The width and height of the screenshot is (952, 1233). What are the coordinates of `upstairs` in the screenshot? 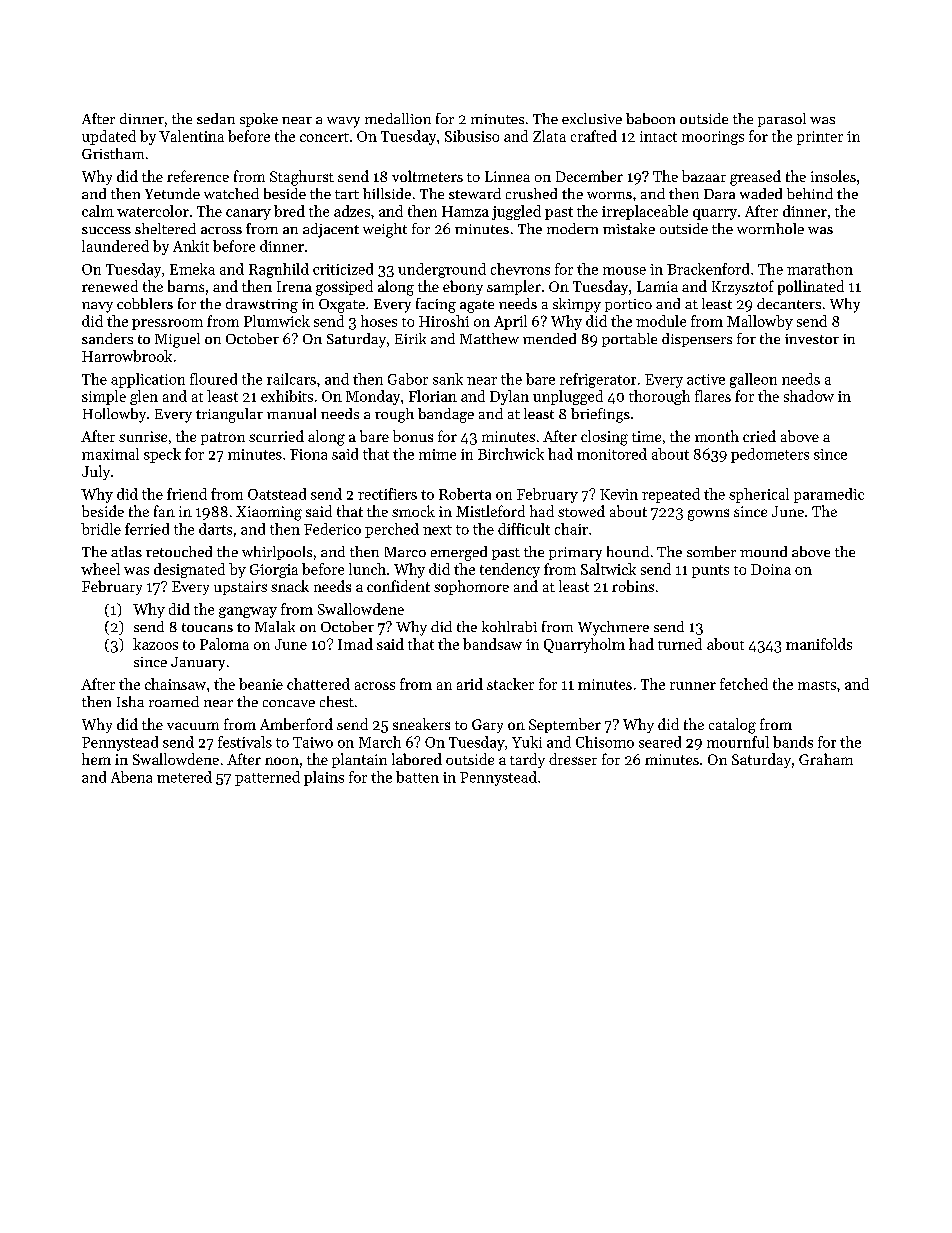 It's located at (240, 588).
